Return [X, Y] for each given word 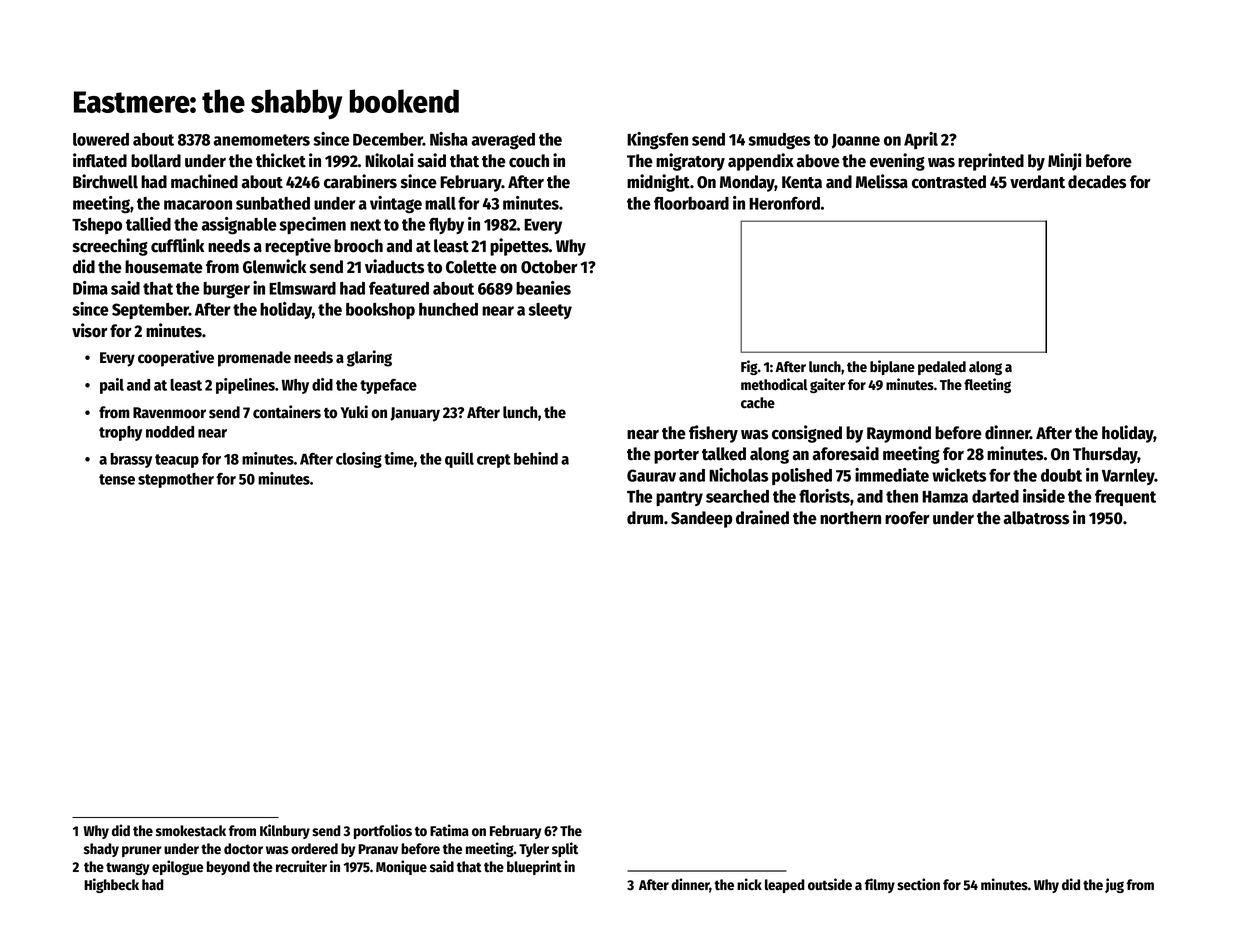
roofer [907, 518]
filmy [880, 885]
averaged [503, 141]
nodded [170, 432]
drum [645, 518]
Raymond [899, 434]
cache [758, 403]
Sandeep [701, 519]
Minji [1065, 162]
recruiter [301, 866]
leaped [785, 886]
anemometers [262, 140]
